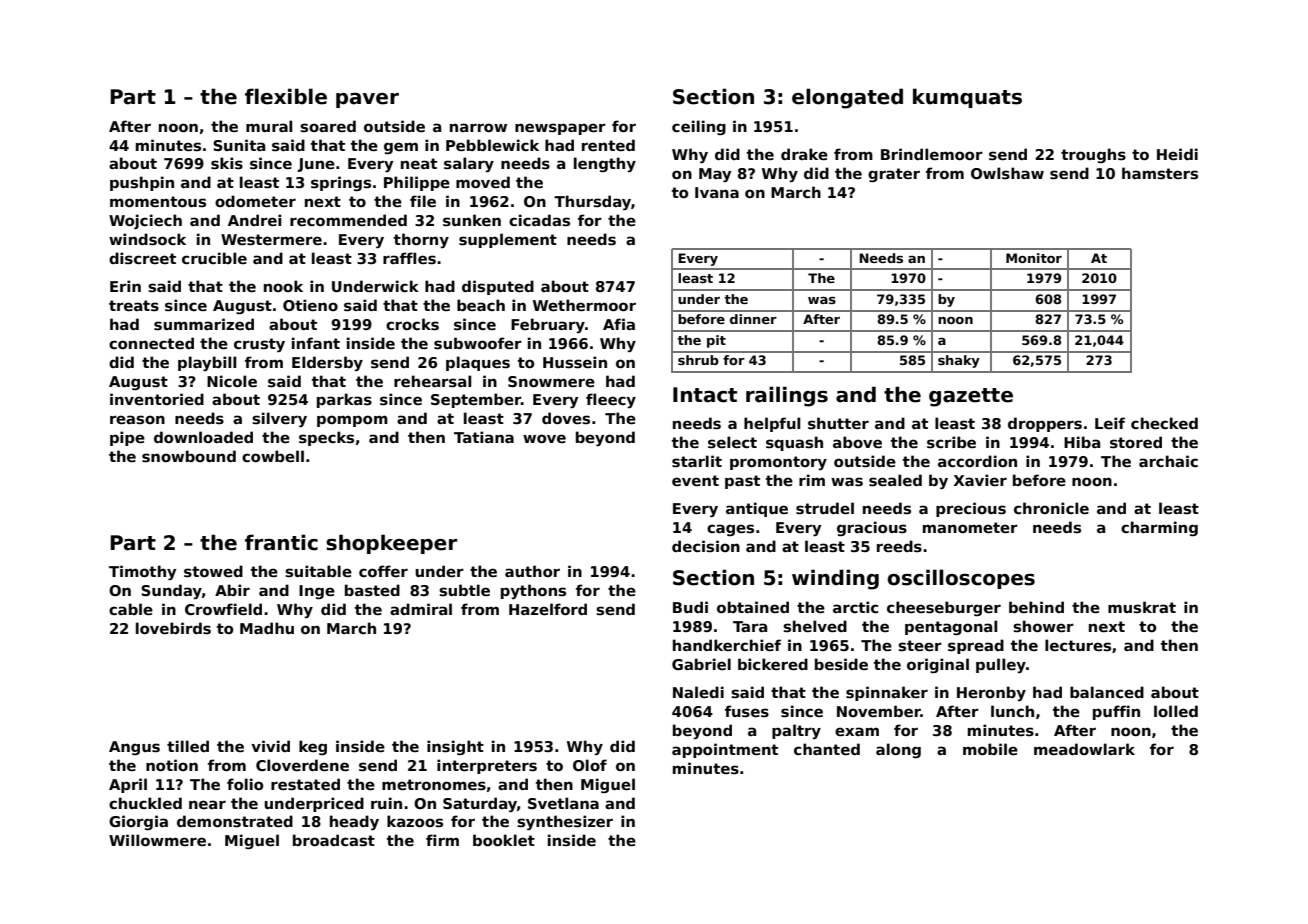 The height and width of the document is (924, 1308). I want to click on nook, so click(283, 286).
